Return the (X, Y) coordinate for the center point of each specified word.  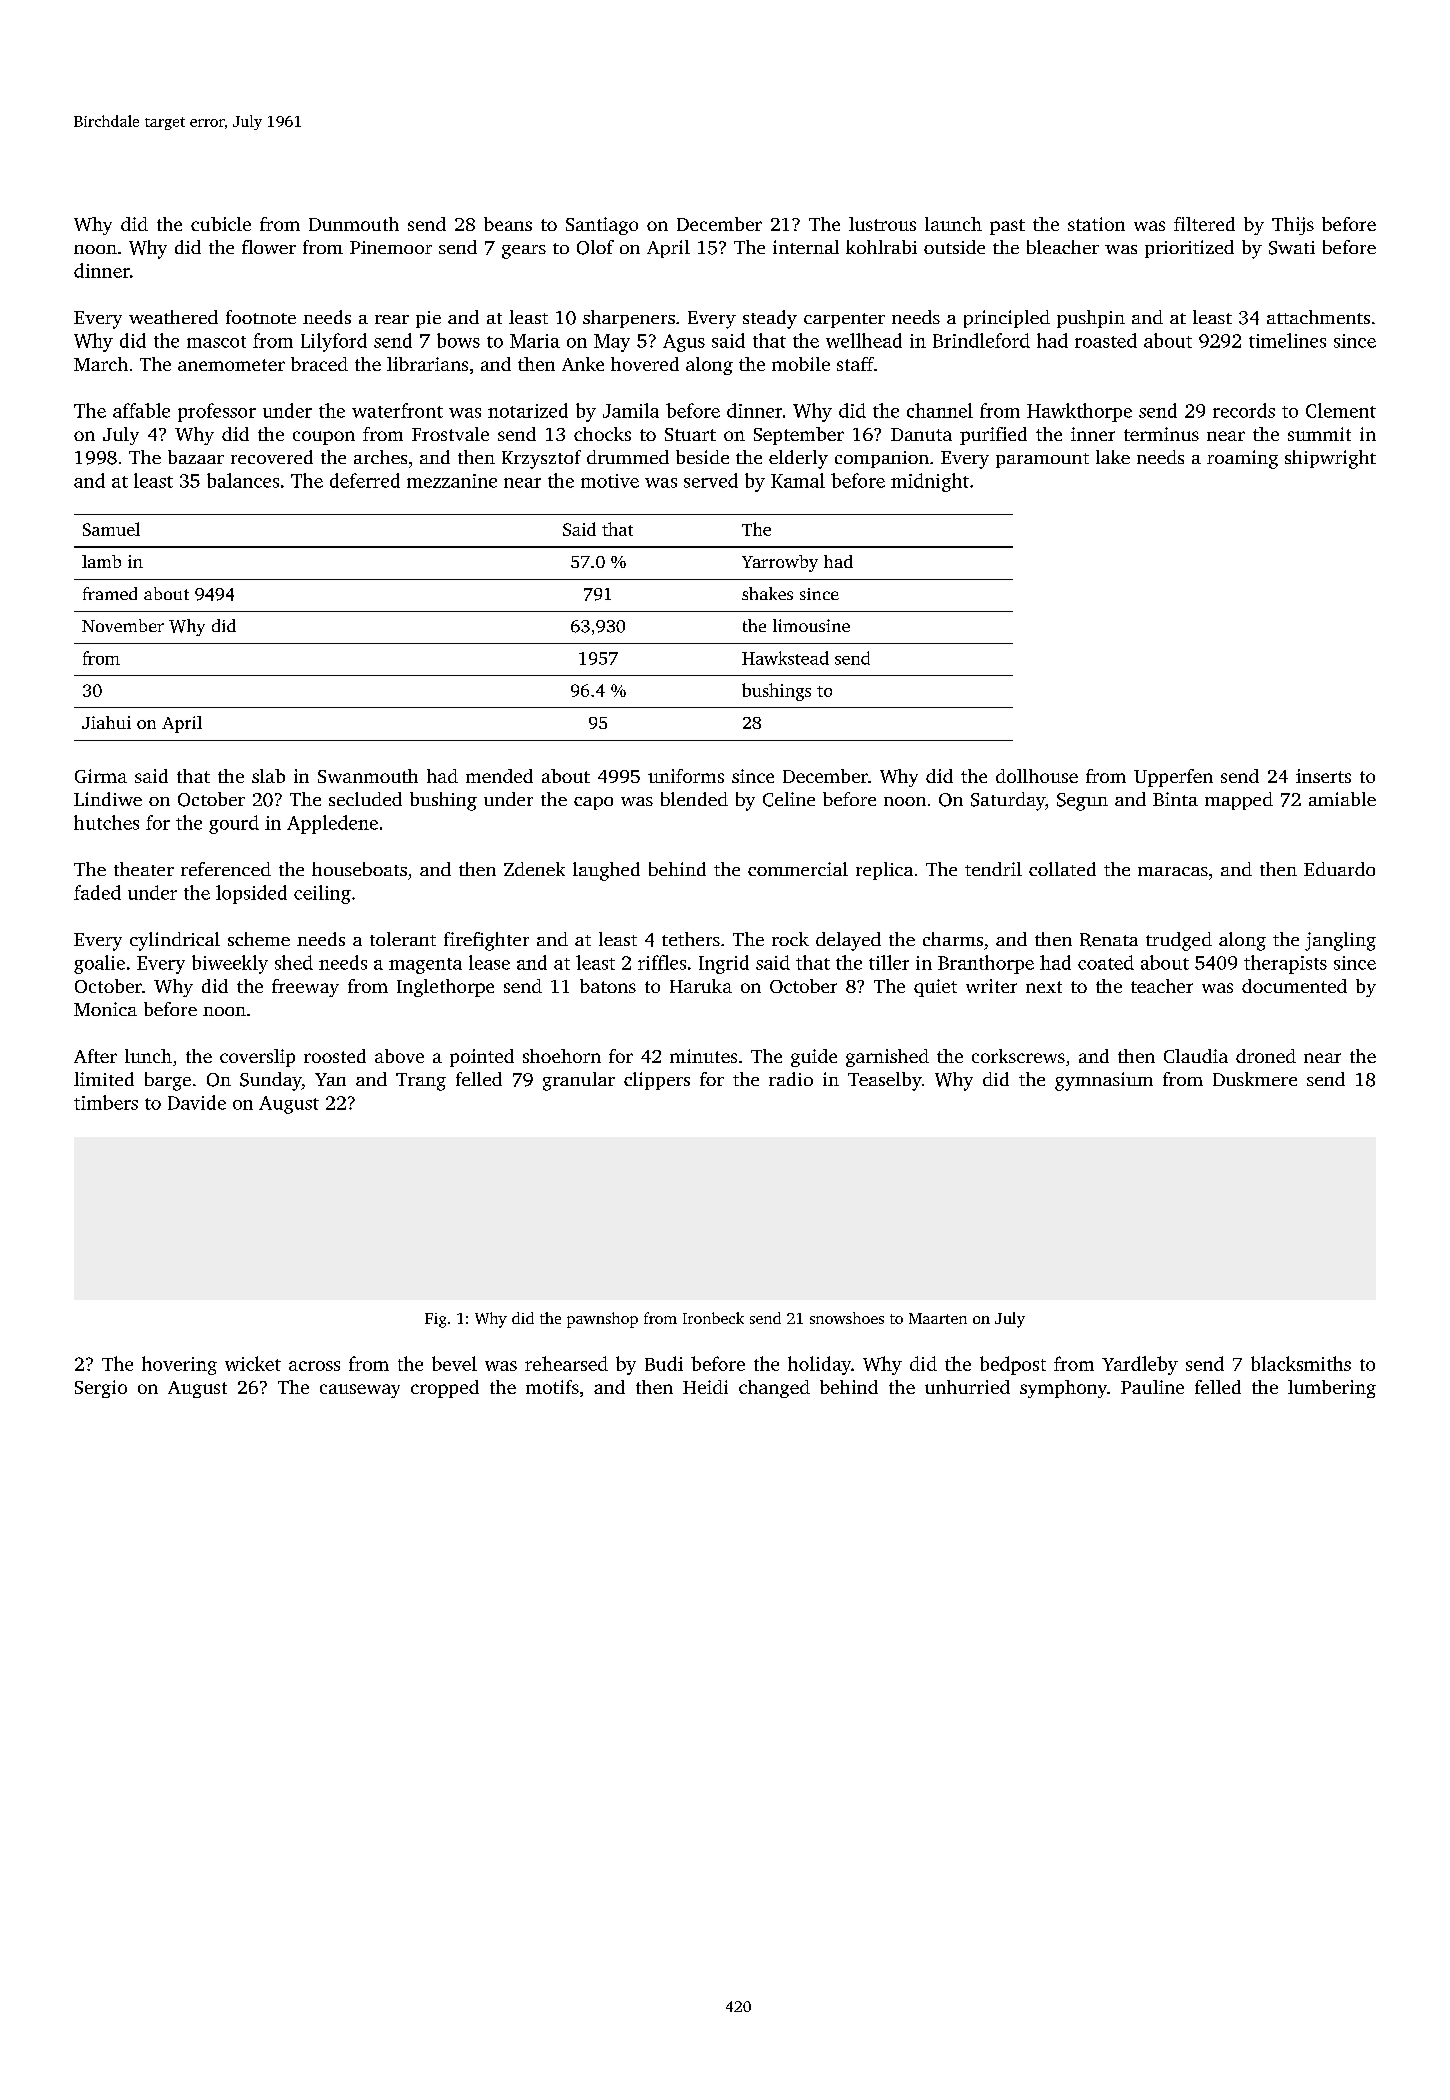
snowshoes (847, 1318)
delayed (848, 941)
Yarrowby (780, 563)
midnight (930, 482)
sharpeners (629, 319)
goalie (99, 964)
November (123, 625)
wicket (253, 1363)
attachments (1318, 317)
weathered (173, 317)
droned (1266, 1056)
